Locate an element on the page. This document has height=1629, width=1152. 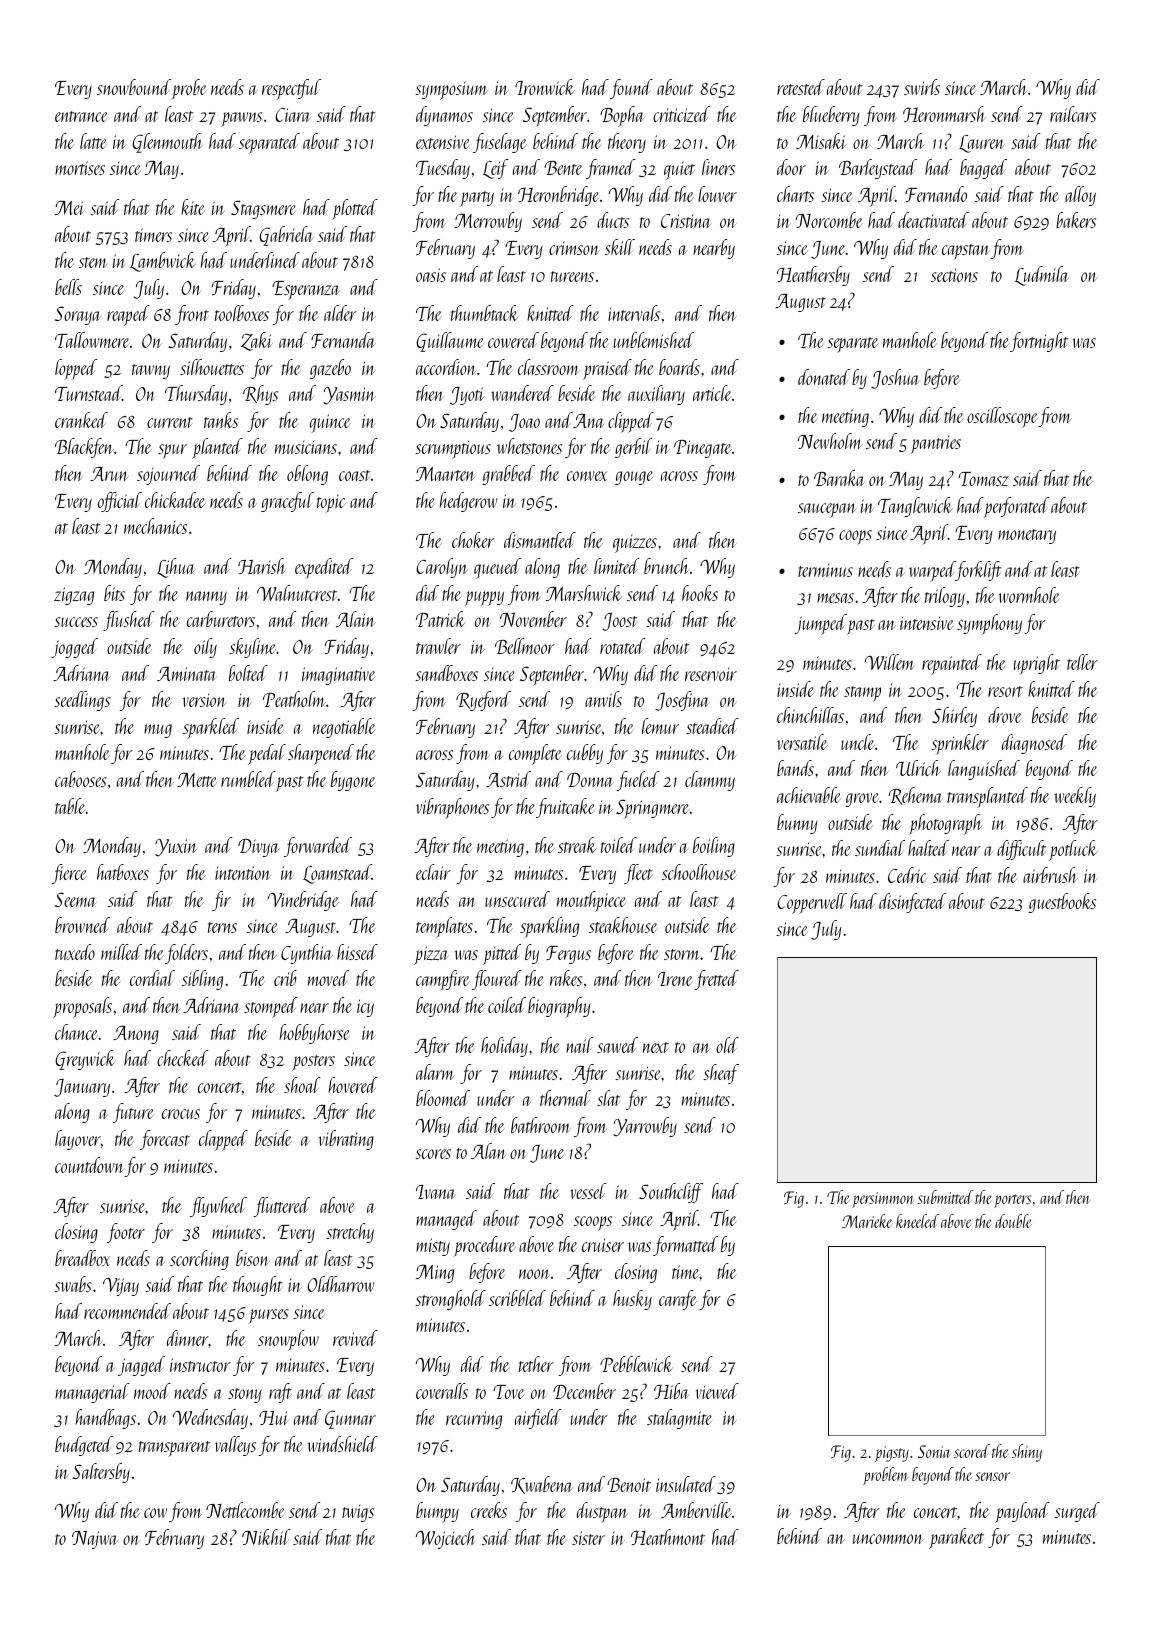
seedlings is located at coordinates (82, 701).
